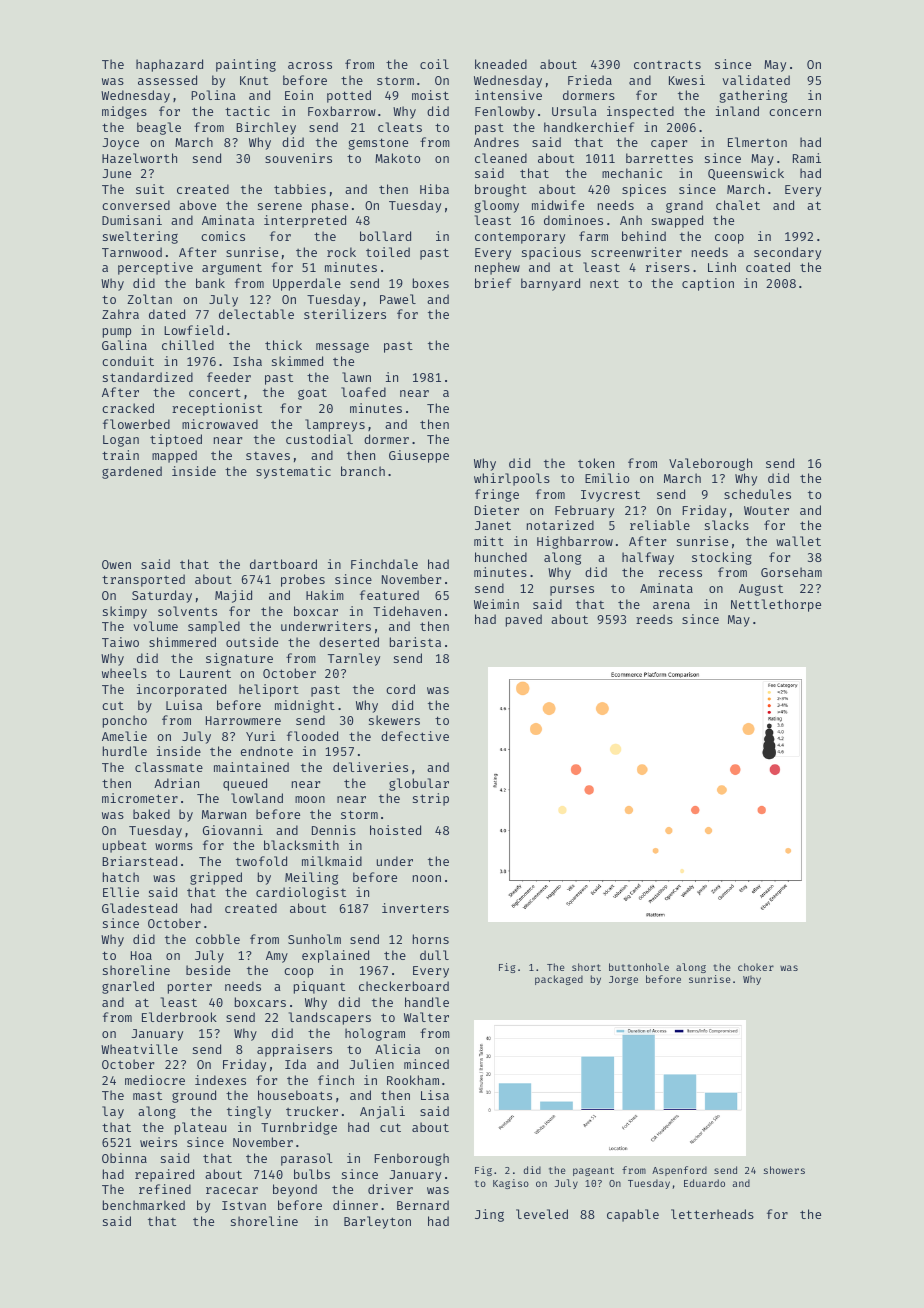 The image size is (924, 1308). I want to click on leveled, so click(542, 1214).
